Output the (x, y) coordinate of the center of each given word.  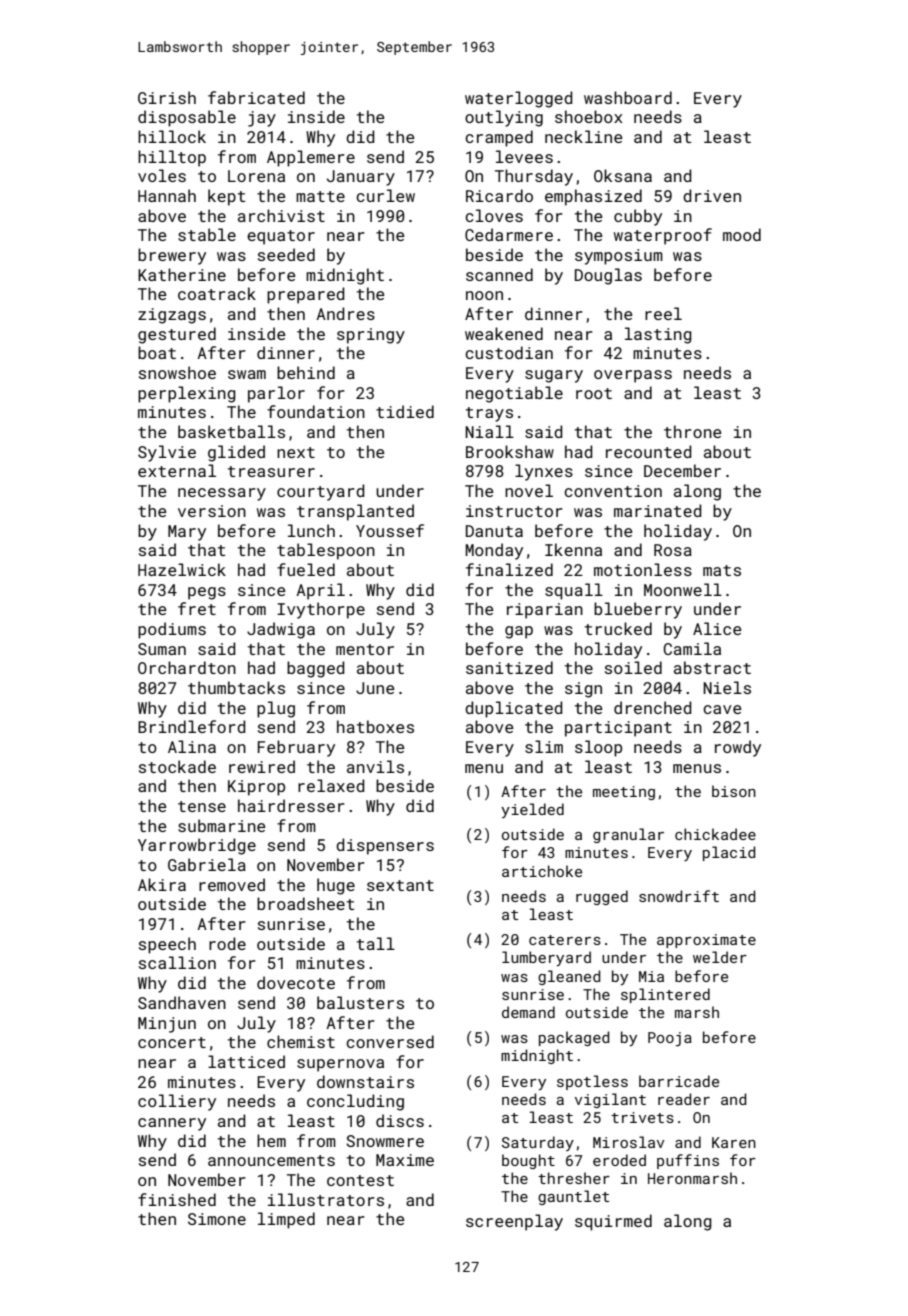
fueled (306, 569)
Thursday (534, 177)
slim (544, 746)
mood (742, 234)
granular (628, 835)
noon (484, 295)
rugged (602, 897)
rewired (262, 766)
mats (722, 570)
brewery (172, 256)
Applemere (311, 158)
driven (712, 195)
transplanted (355, 512)
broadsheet (305, 903)
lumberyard (546, 958)
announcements (271, 1160)
